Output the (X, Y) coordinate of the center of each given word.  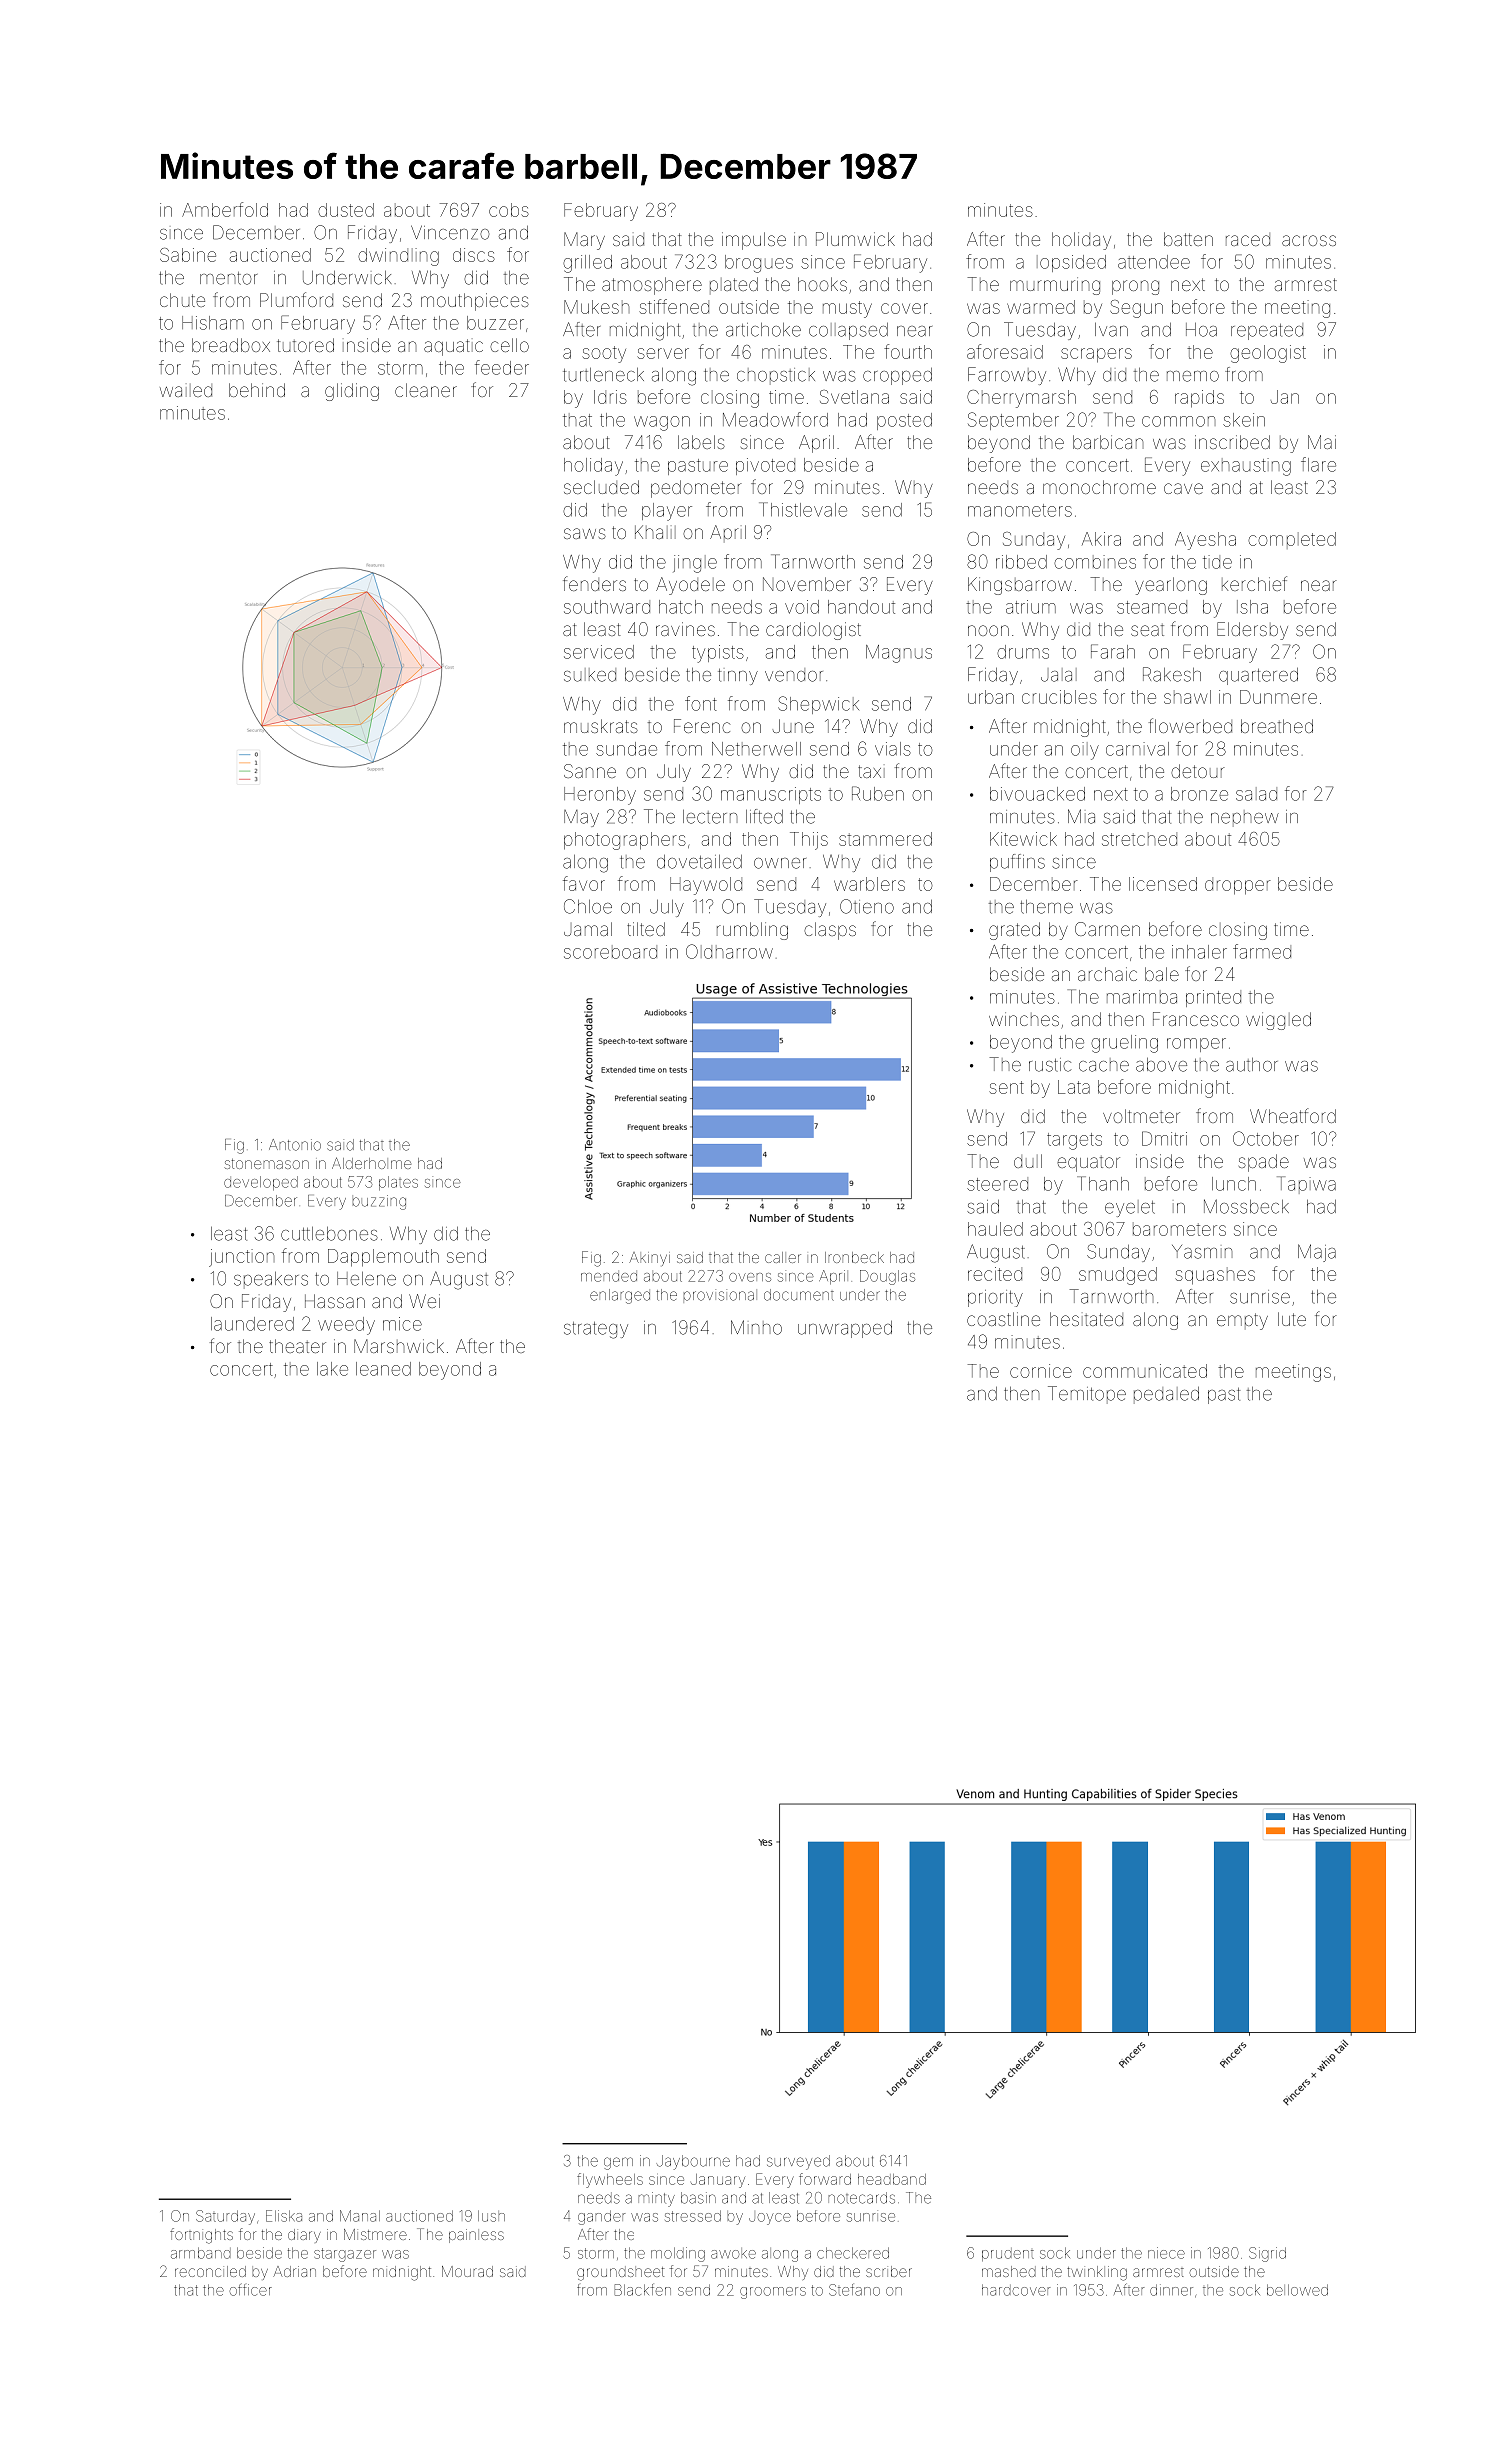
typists (718, 654)
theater (297, 1346)
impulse (754, 241)
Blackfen (642, 2290)
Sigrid (1267, 2254)
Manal (360, 2216)
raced (1248, 239)
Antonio (295, 1145)
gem (618, 2163)
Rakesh (1172, 674)
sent (1006, 1087)
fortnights (201, 2236)
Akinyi (649, 1259)
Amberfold (225, 209)
